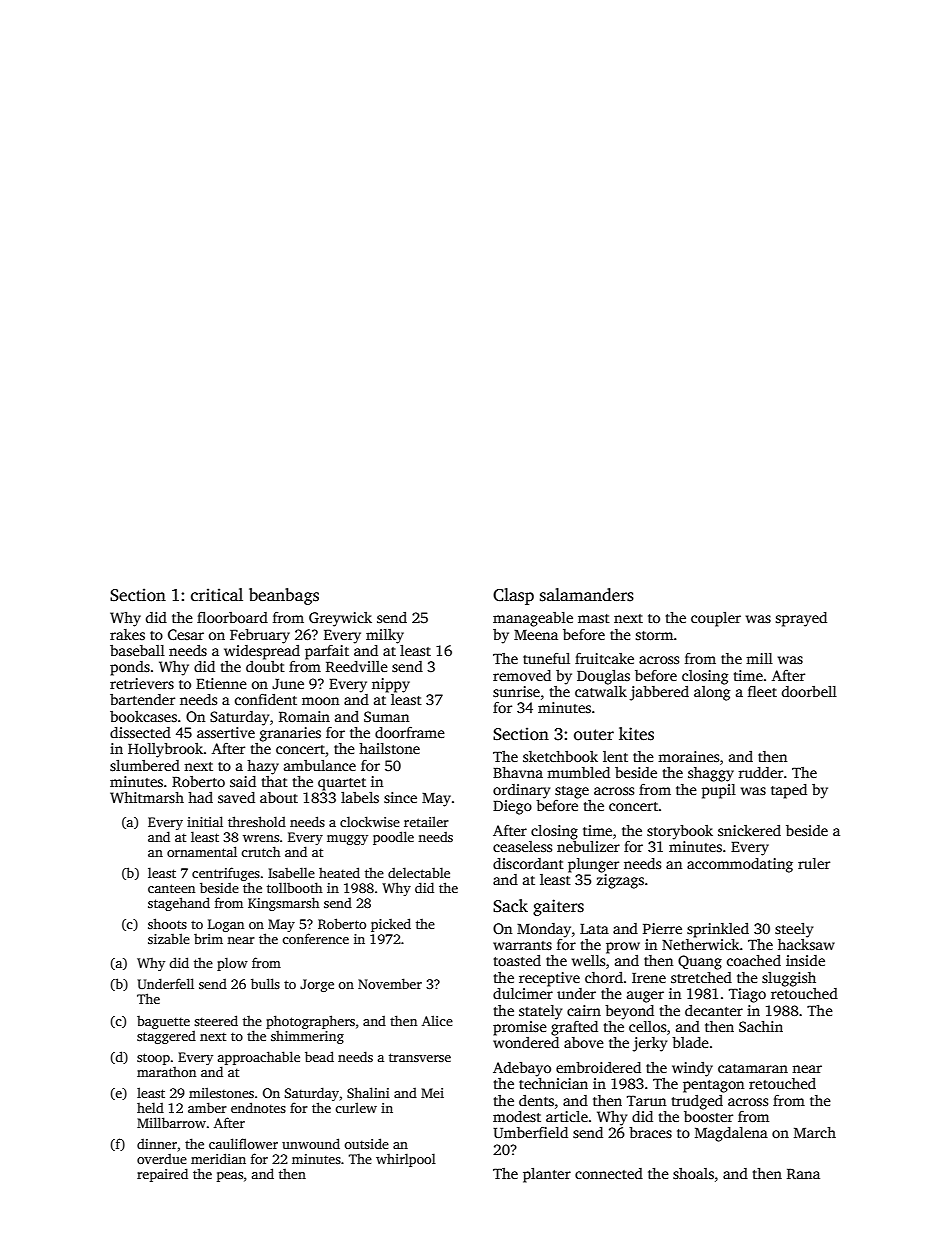 This screenshot has height=1233, width=952. What do you see at coordinates (310, 1022) in the screenshot?
I see `photographers` at bounding box center [310, 1022].
